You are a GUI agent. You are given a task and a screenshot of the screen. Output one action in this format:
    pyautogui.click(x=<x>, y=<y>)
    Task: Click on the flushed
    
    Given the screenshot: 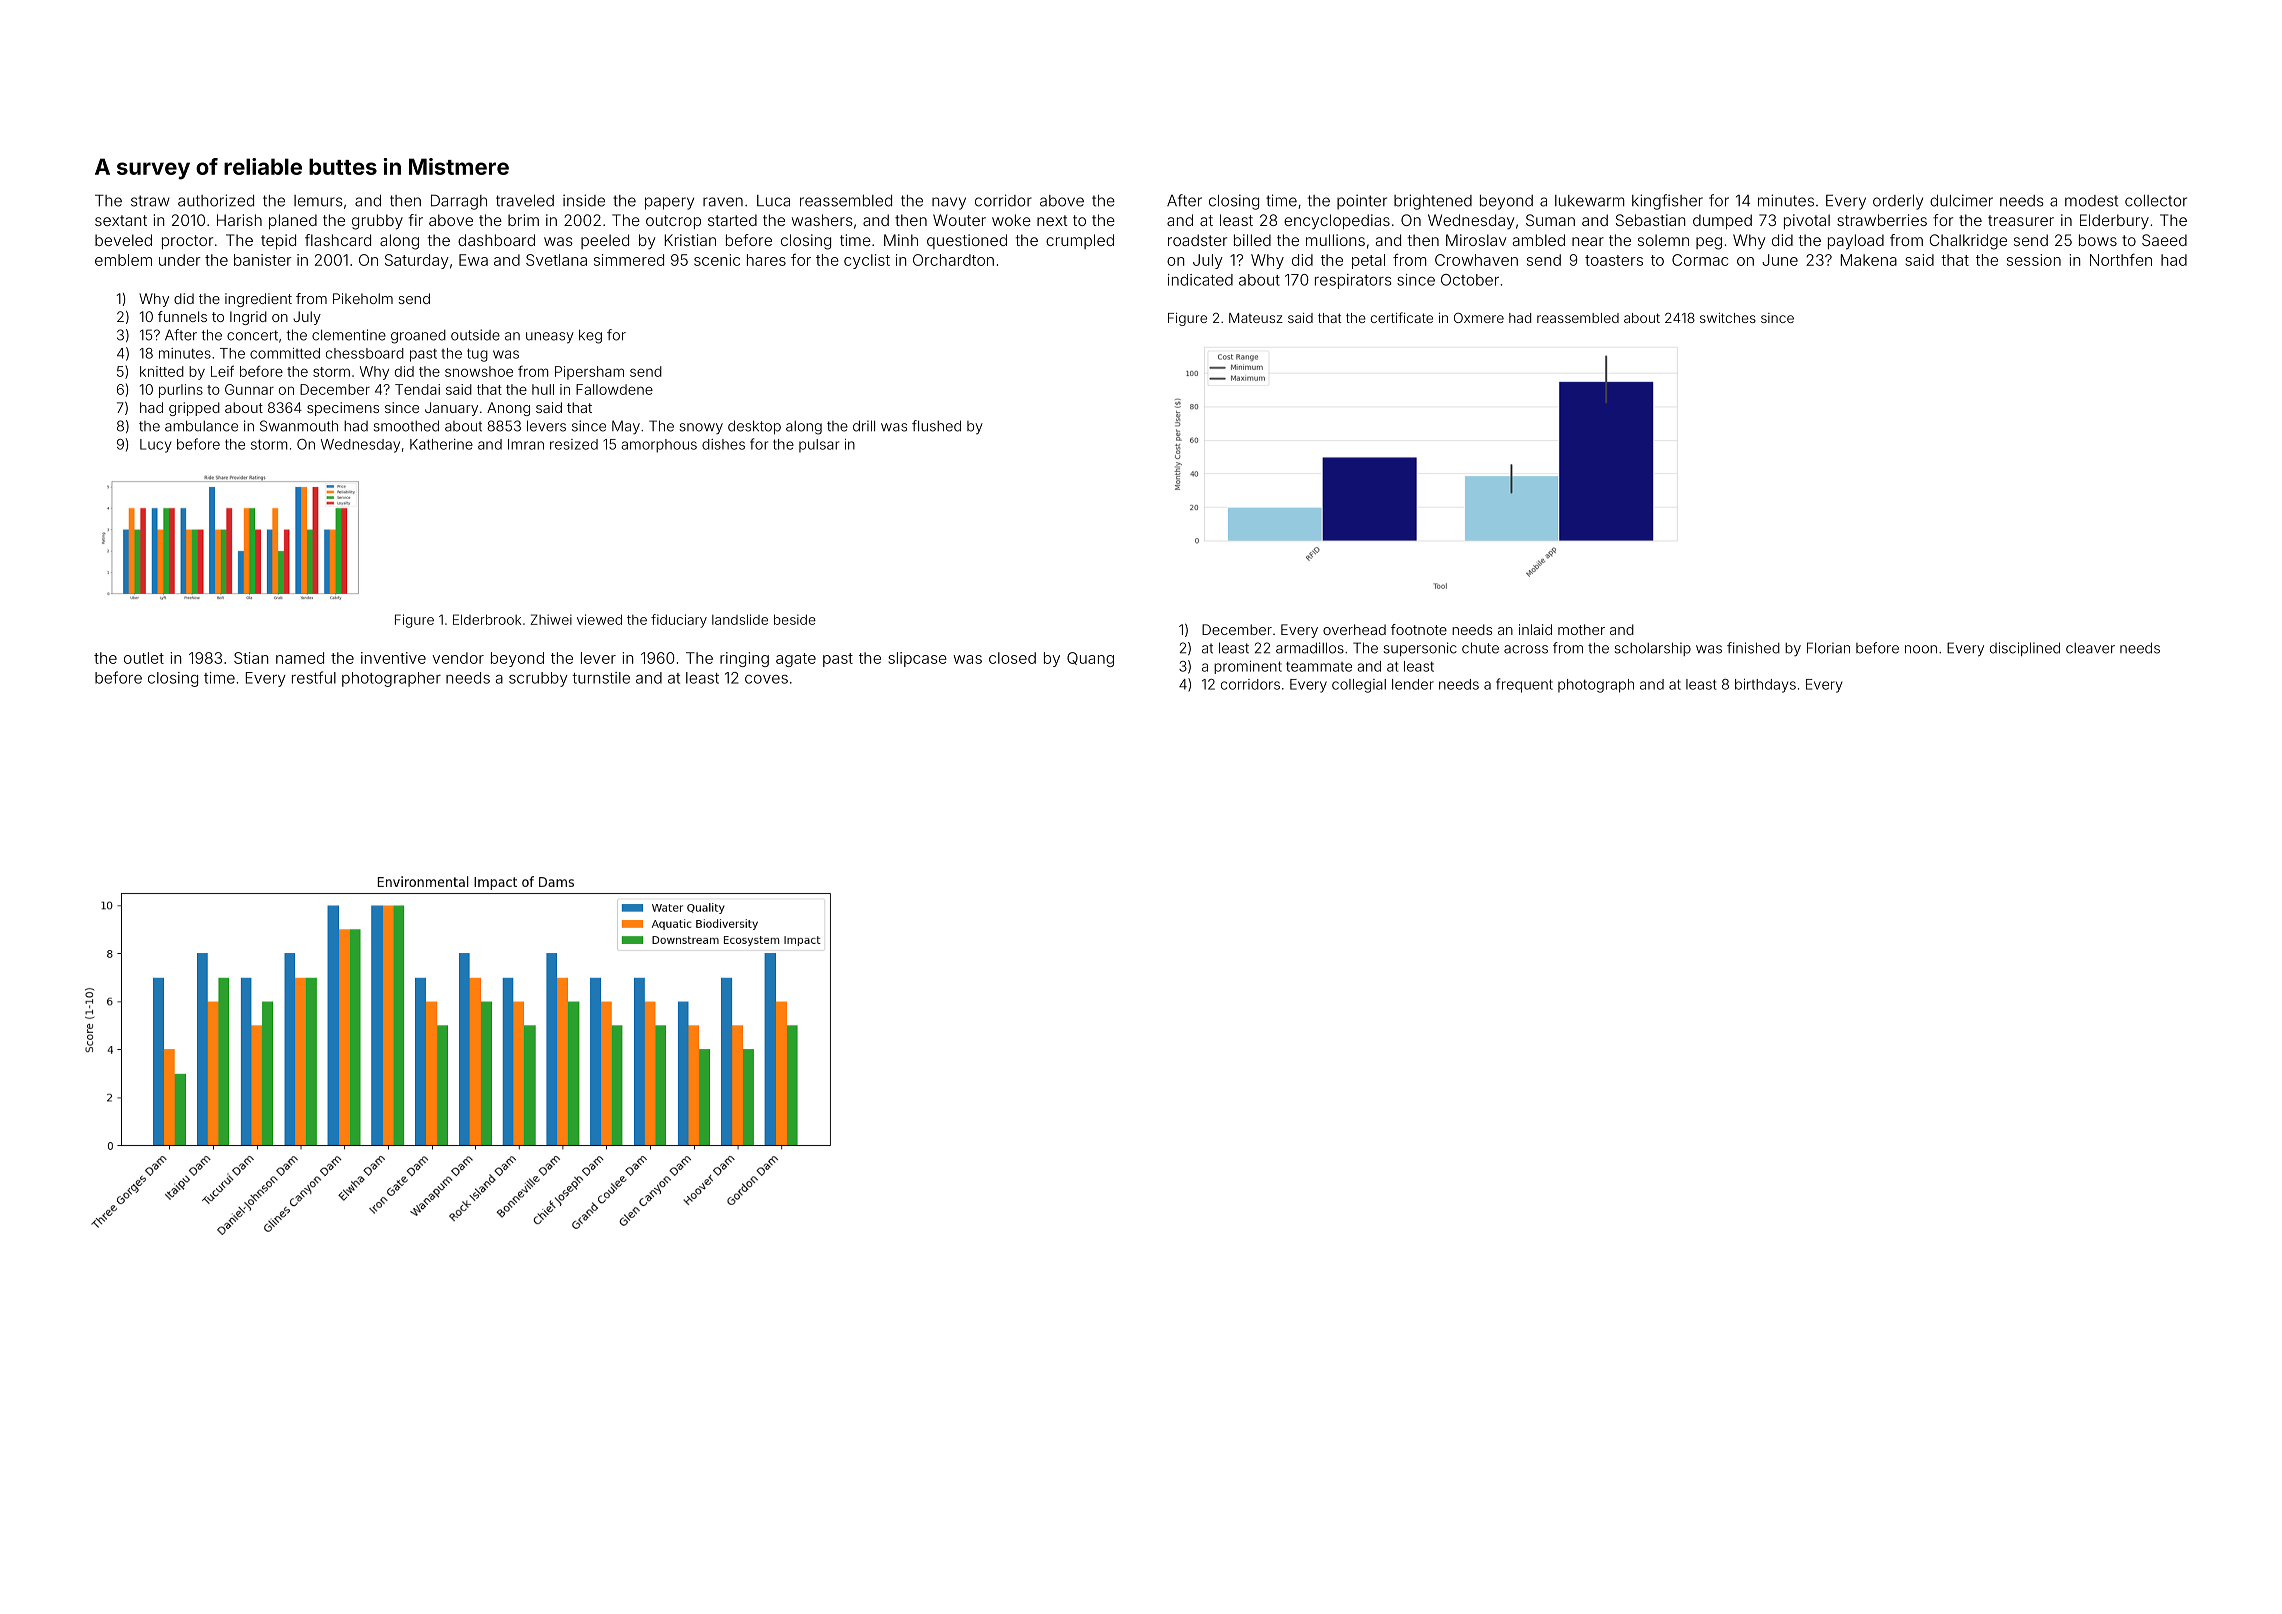 What is the action you would take?
    pyautogui.click(x=936, y=426)
